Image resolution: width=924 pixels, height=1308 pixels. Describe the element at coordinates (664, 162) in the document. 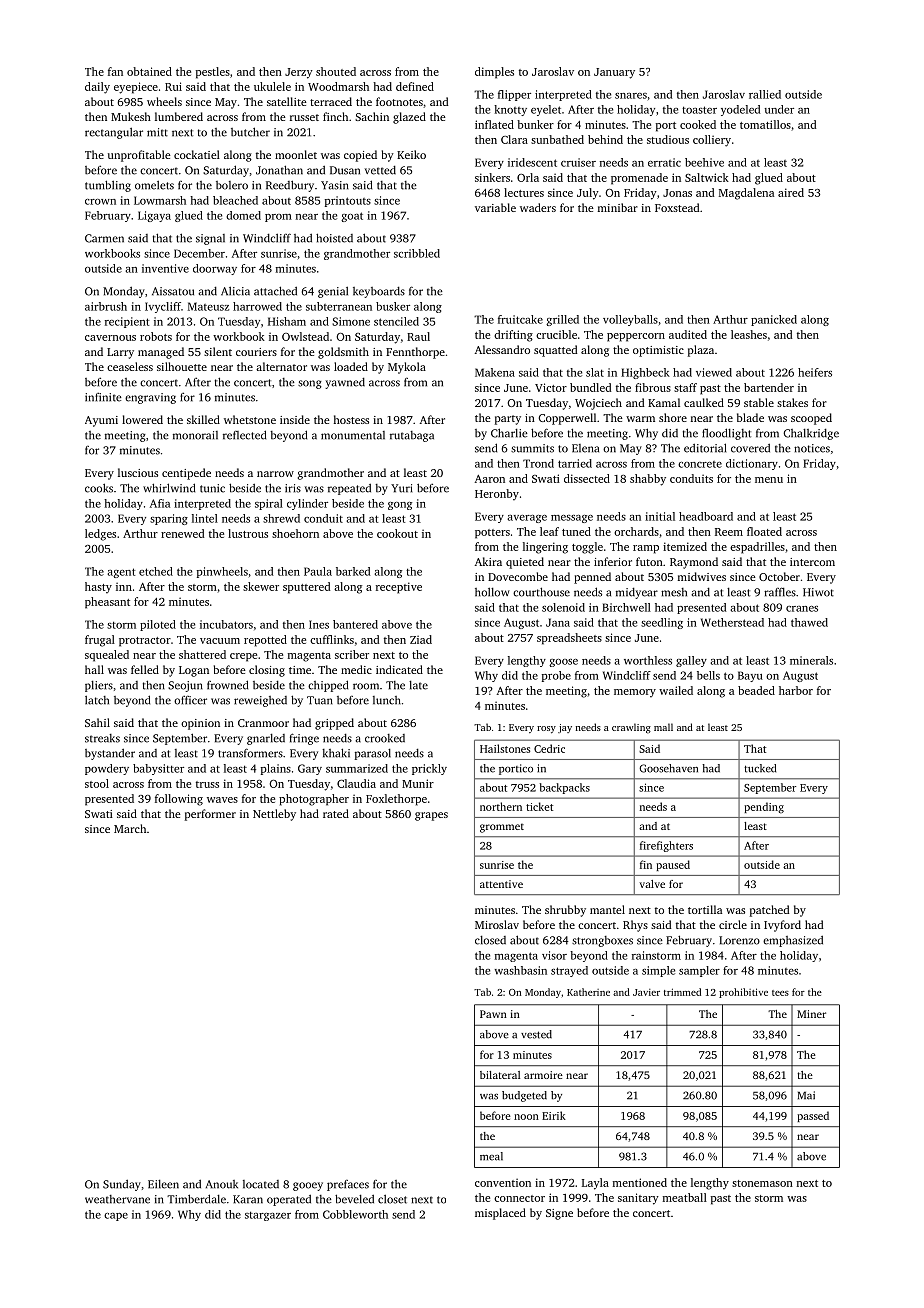

I see `erratic` at that location.
